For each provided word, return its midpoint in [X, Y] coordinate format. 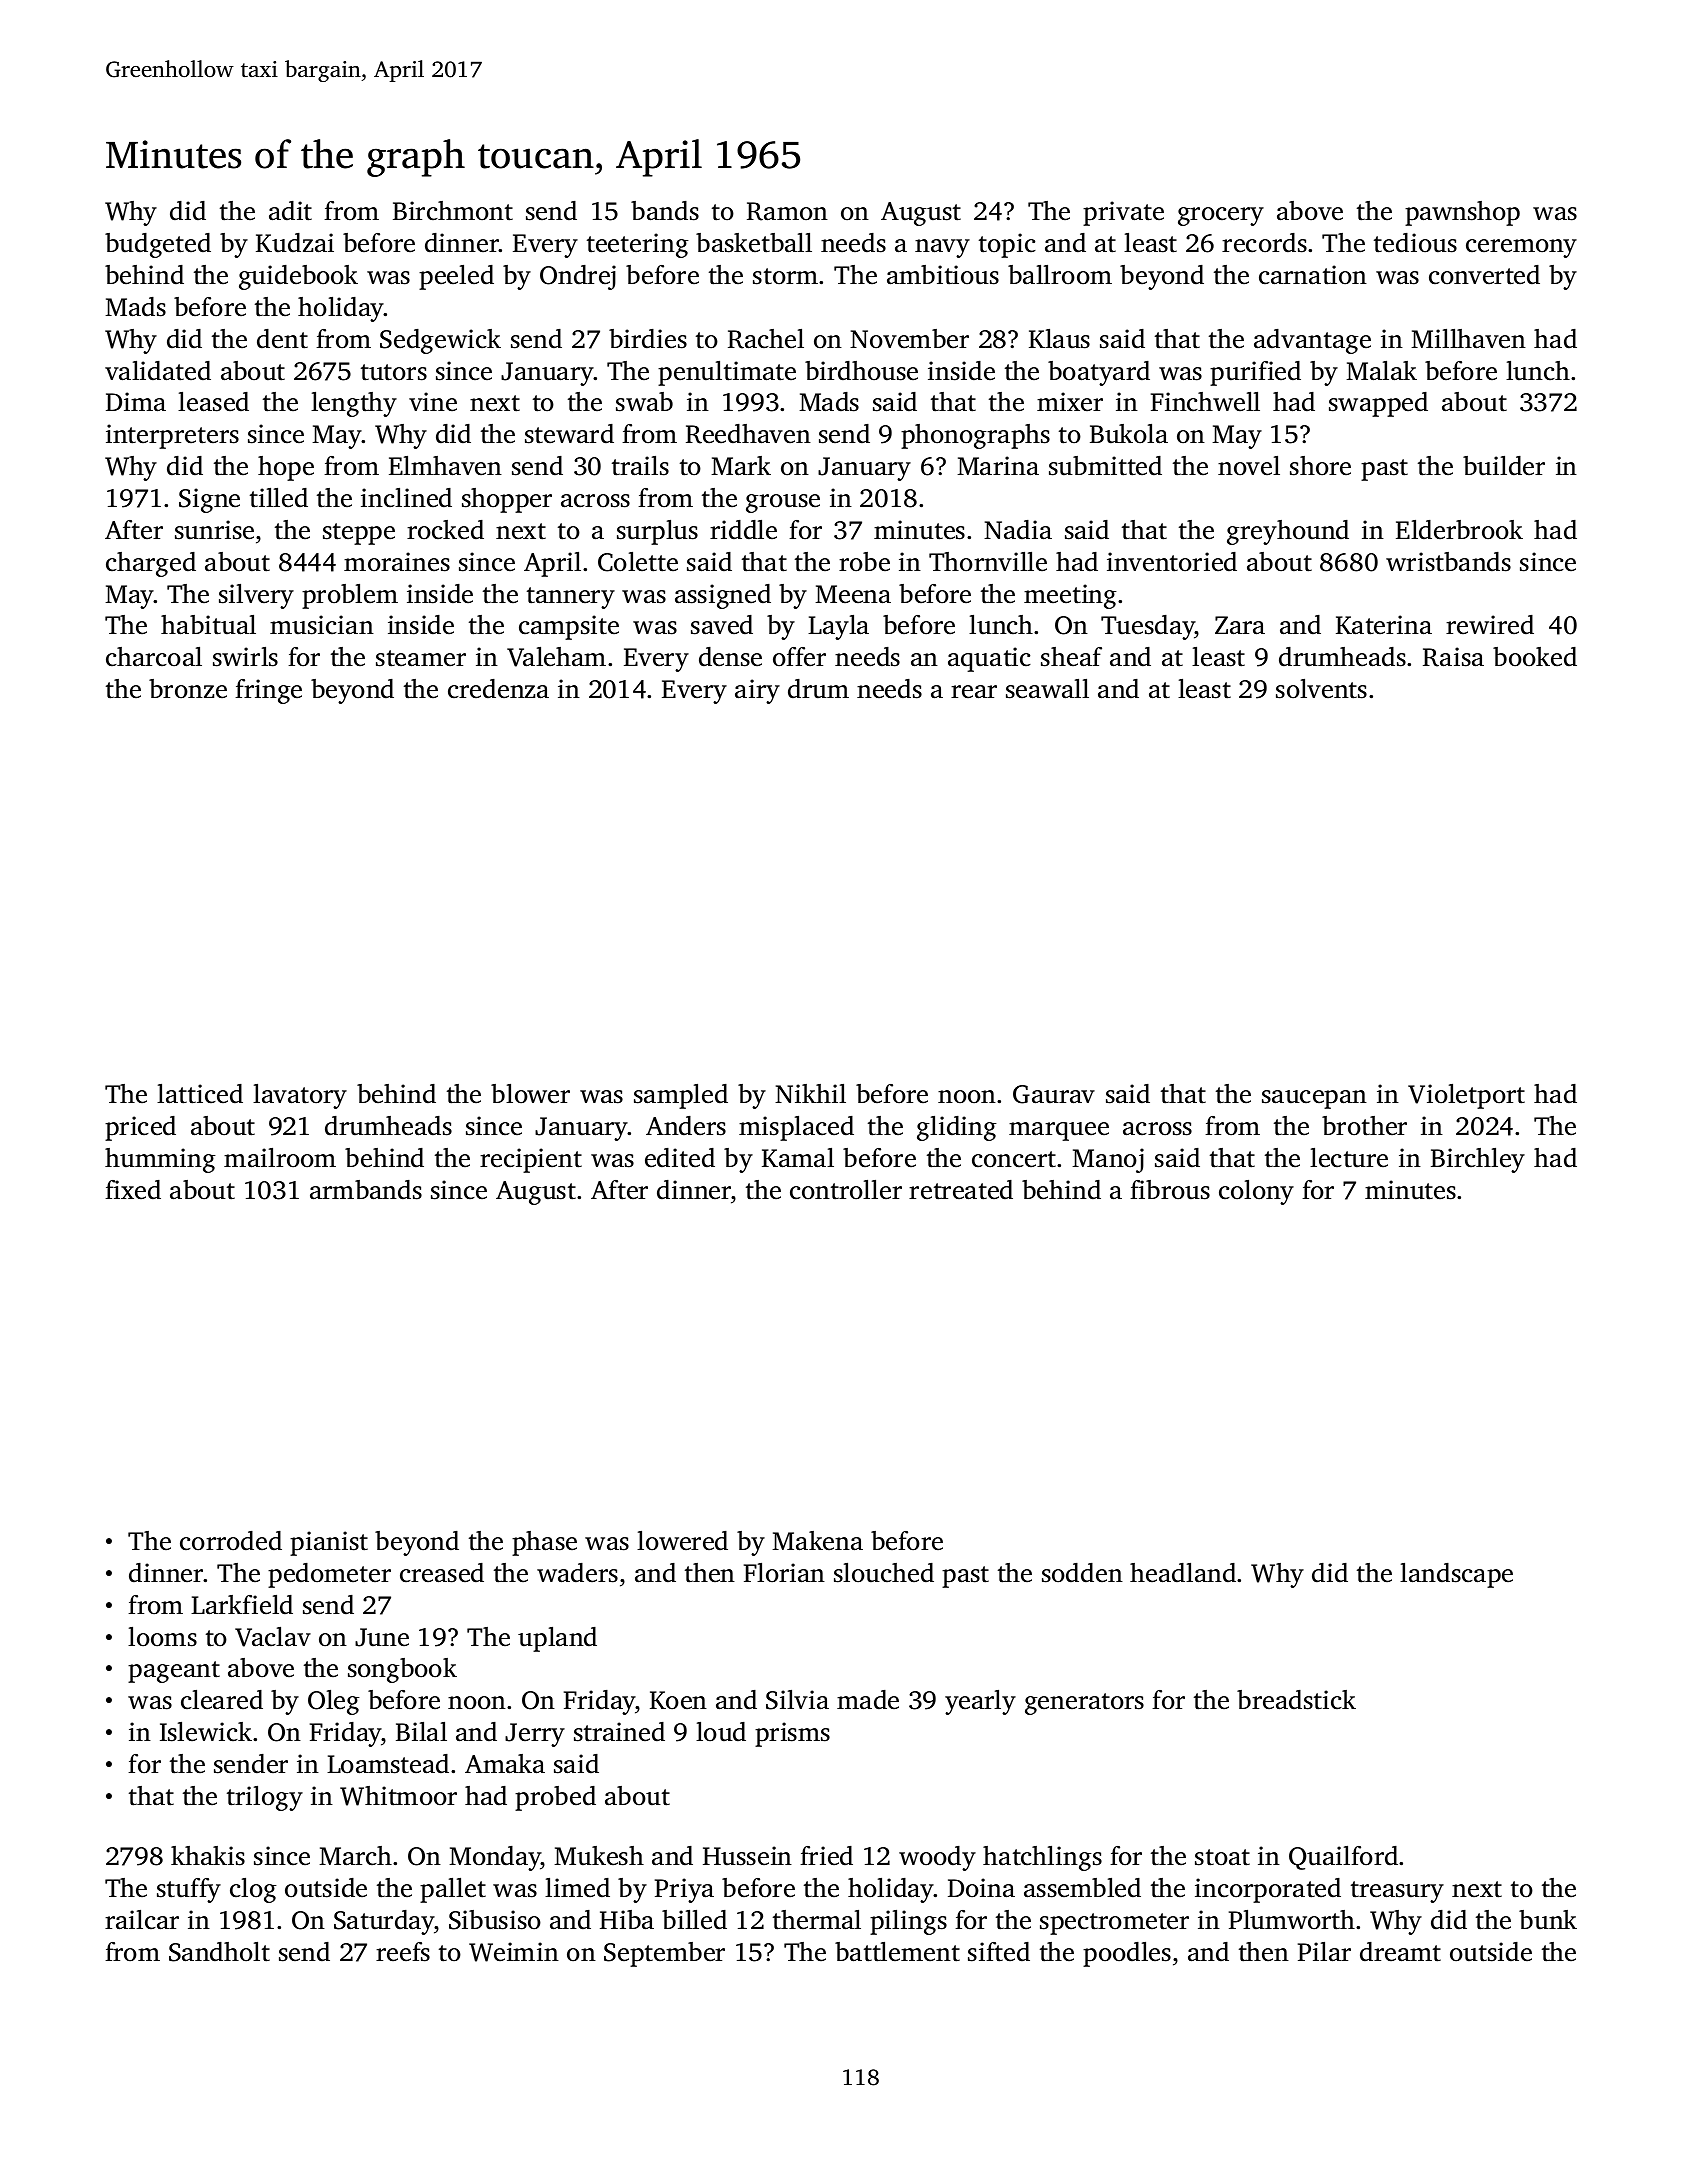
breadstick [1296, 1700]
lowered [682, 1541]
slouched [884, 1573]
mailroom [280, 1158]
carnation [1313, 275]
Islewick [207, 1732]
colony [1256, 1192]
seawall [1047, 689]
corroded [231, 1541]
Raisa [1453, 657]
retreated [961, 1190]
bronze [188, 689]
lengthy [354, 404]
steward [569, 434]
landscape [1456, 1575]
